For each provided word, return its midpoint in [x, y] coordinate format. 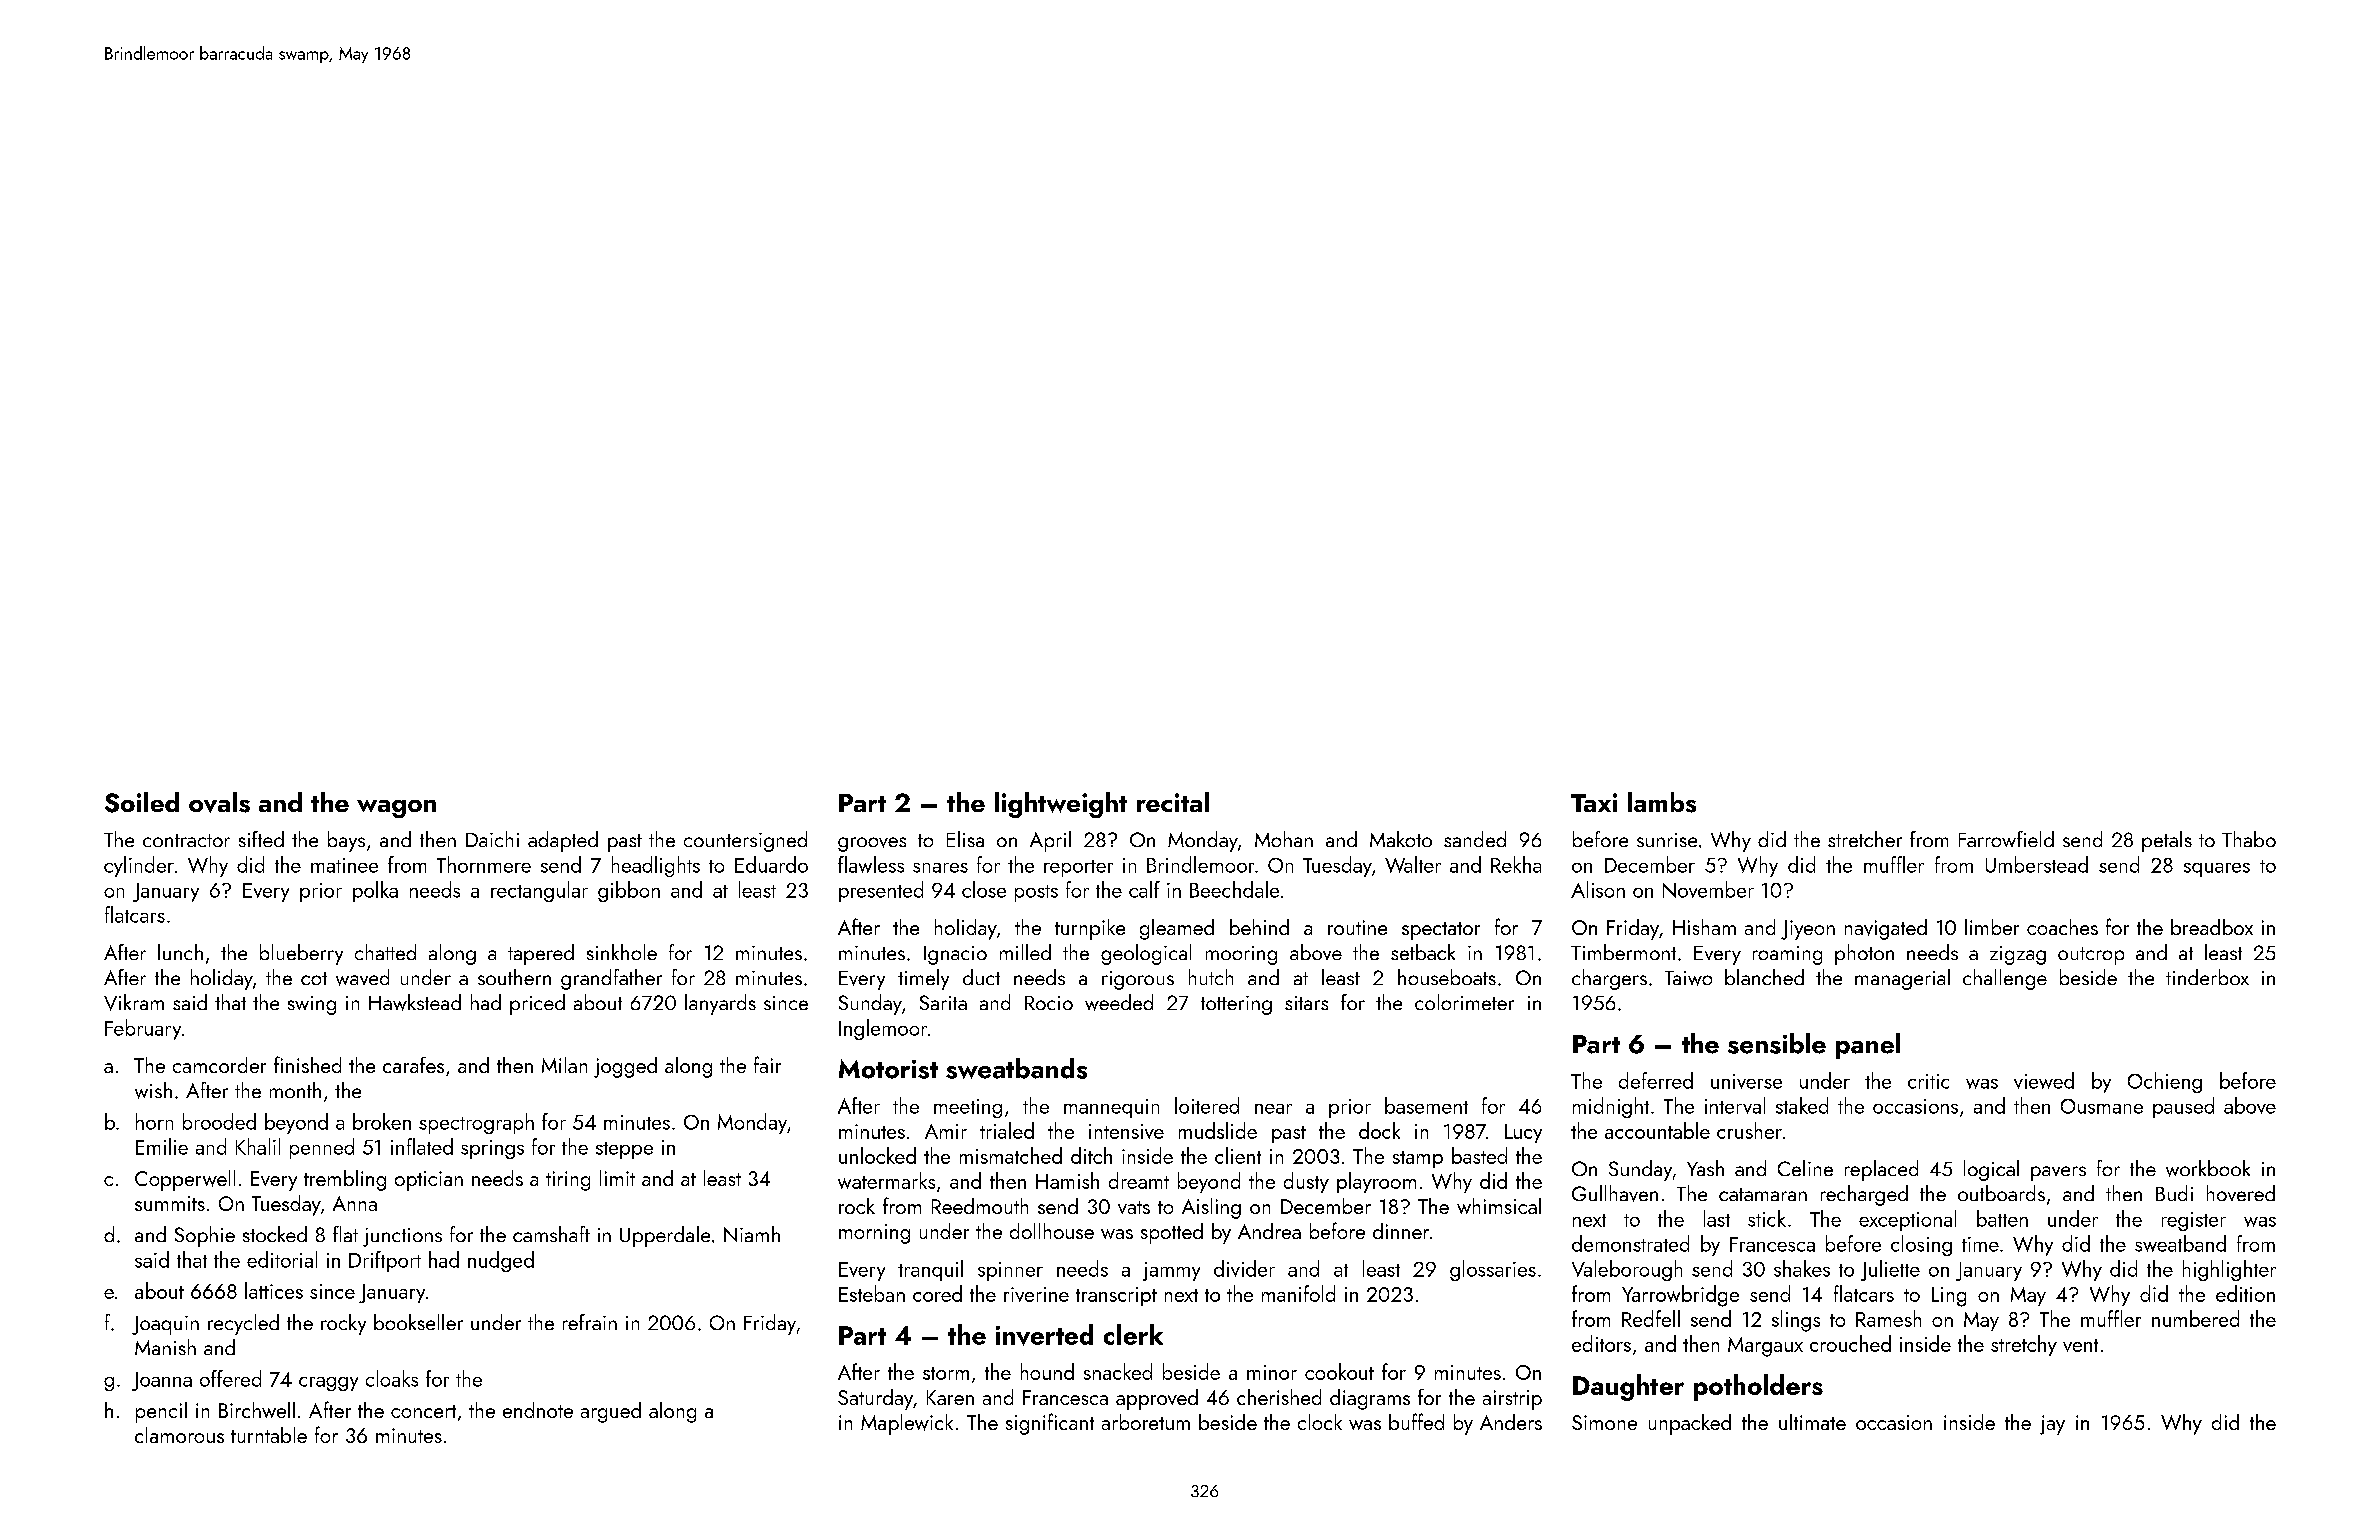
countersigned [745, 841]
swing [312, 1005]
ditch [1091, 1155]
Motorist [888, 1069]
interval [1735, 1105]
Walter [1413, 864]
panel [1868, 1046]
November [1708, 889]
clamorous [179, 1435]
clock [1320, 1422]
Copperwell [185, 1180]
